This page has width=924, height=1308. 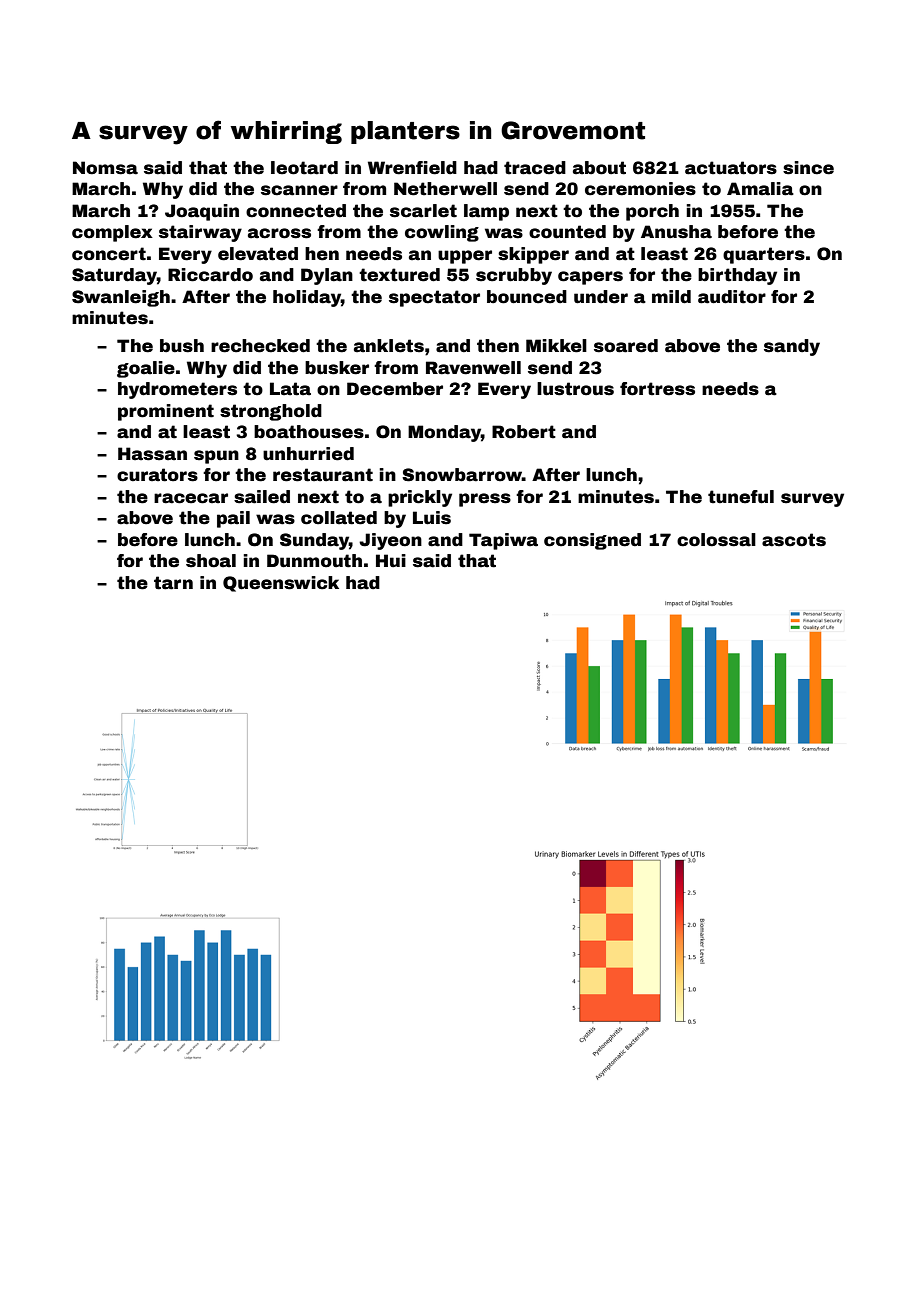 I want to click on actuators, so click(x=731, y=168).
